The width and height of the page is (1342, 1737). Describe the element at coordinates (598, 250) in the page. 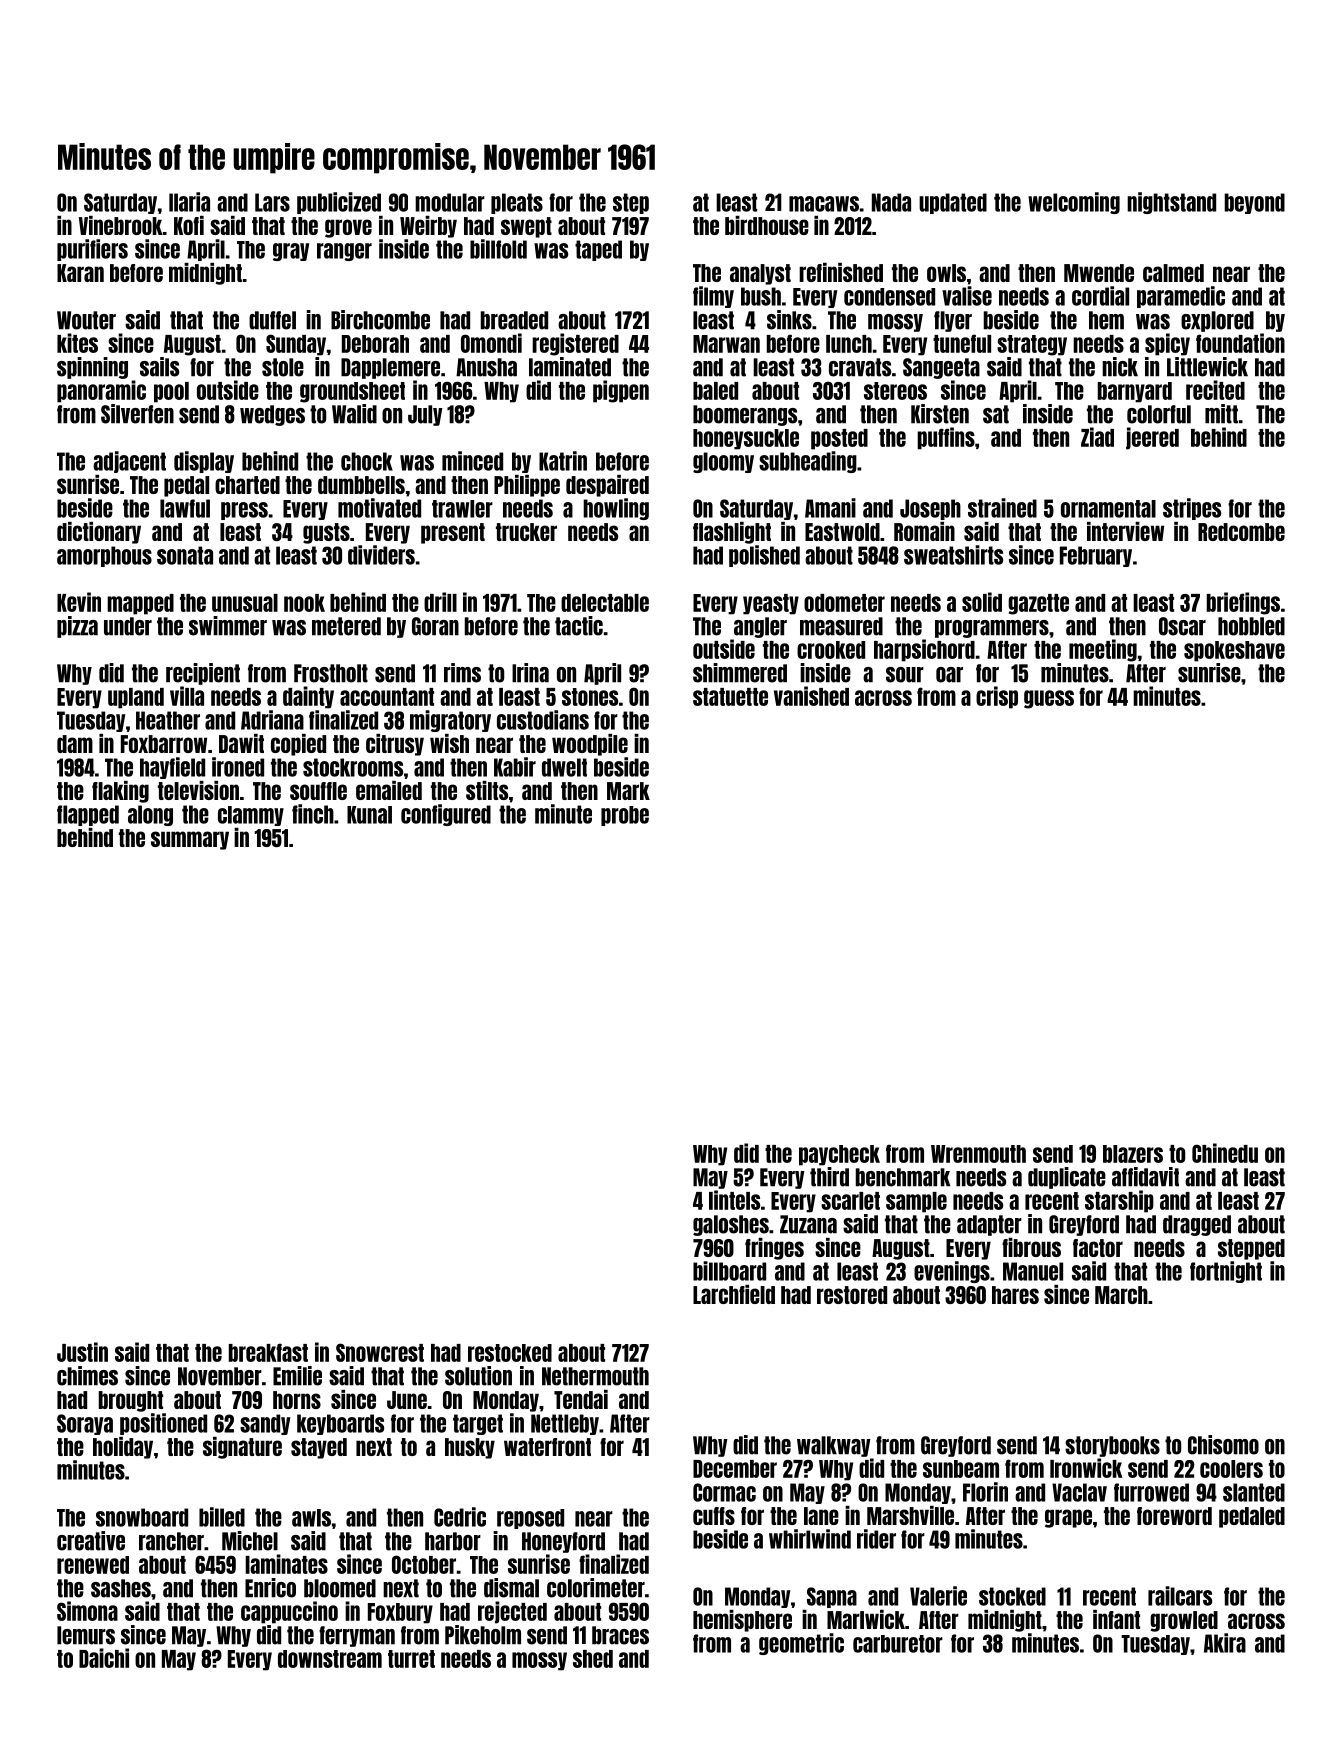

I see `taped` at that location.
